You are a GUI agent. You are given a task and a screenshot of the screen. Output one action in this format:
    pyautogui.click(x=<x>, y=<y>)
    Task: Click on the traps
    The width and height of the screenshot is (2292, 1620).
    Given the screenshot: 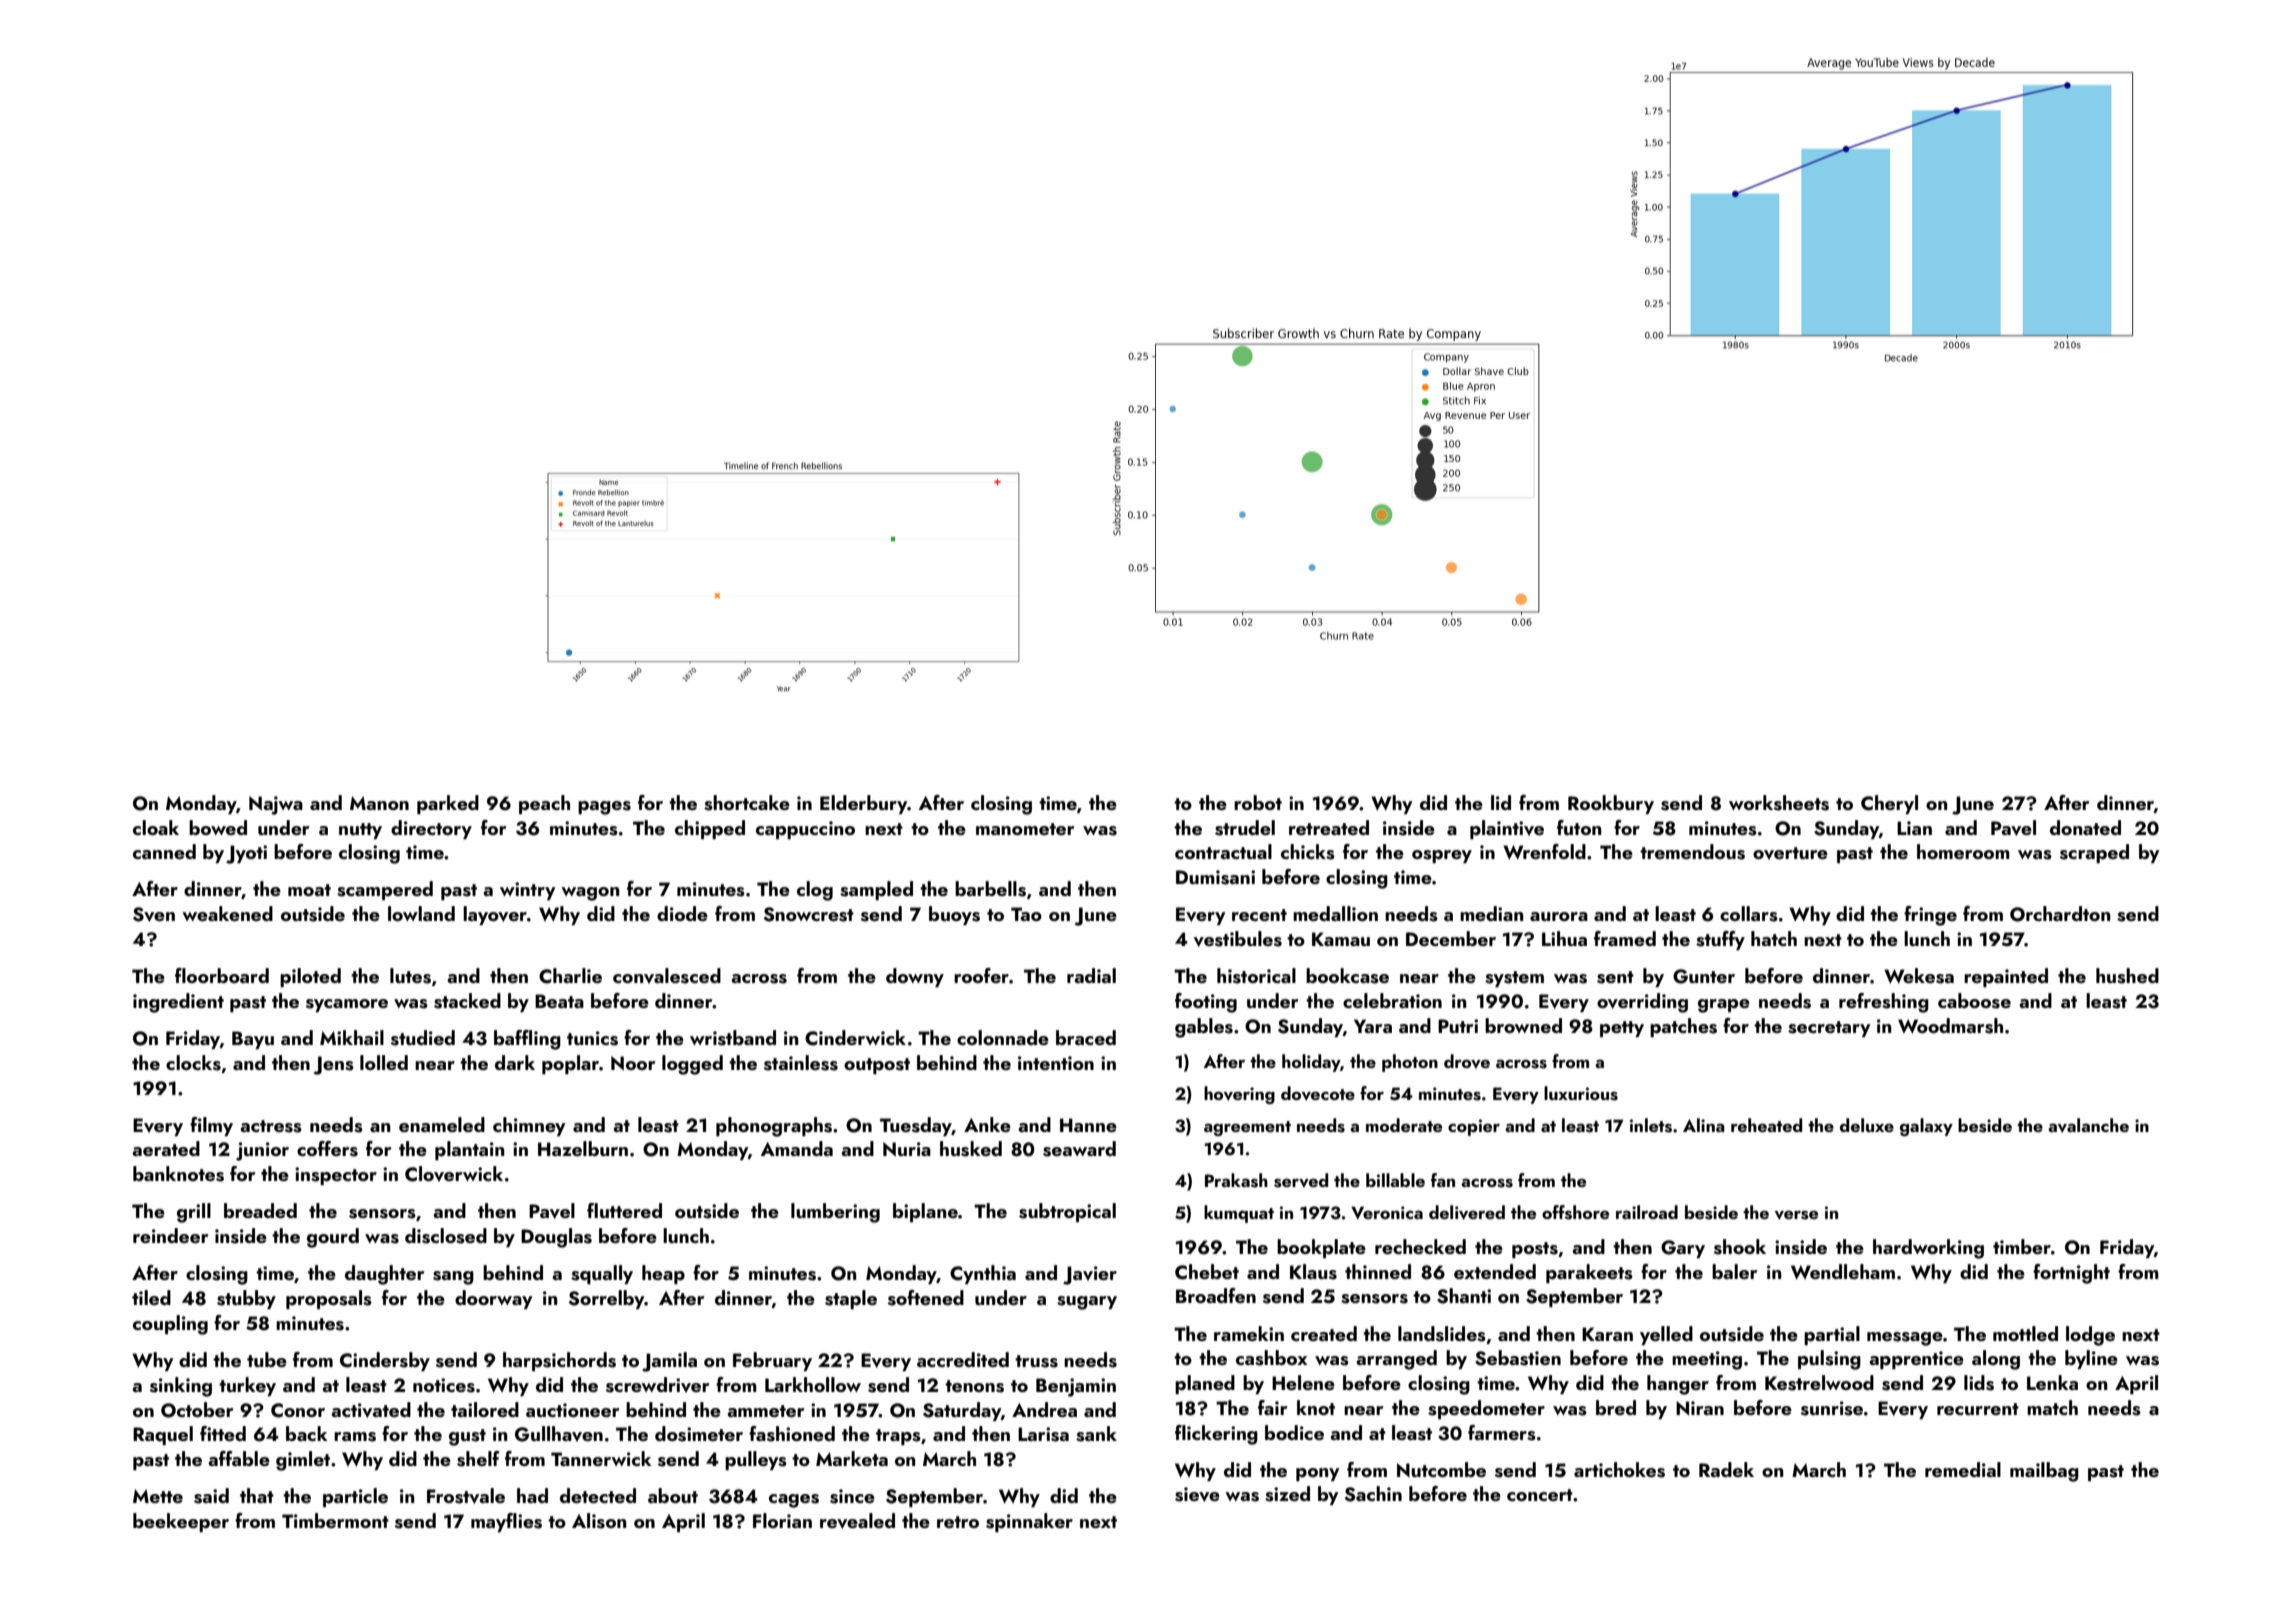 What is the action you would take?
    pyautogui.click(x=898, y=1437)
